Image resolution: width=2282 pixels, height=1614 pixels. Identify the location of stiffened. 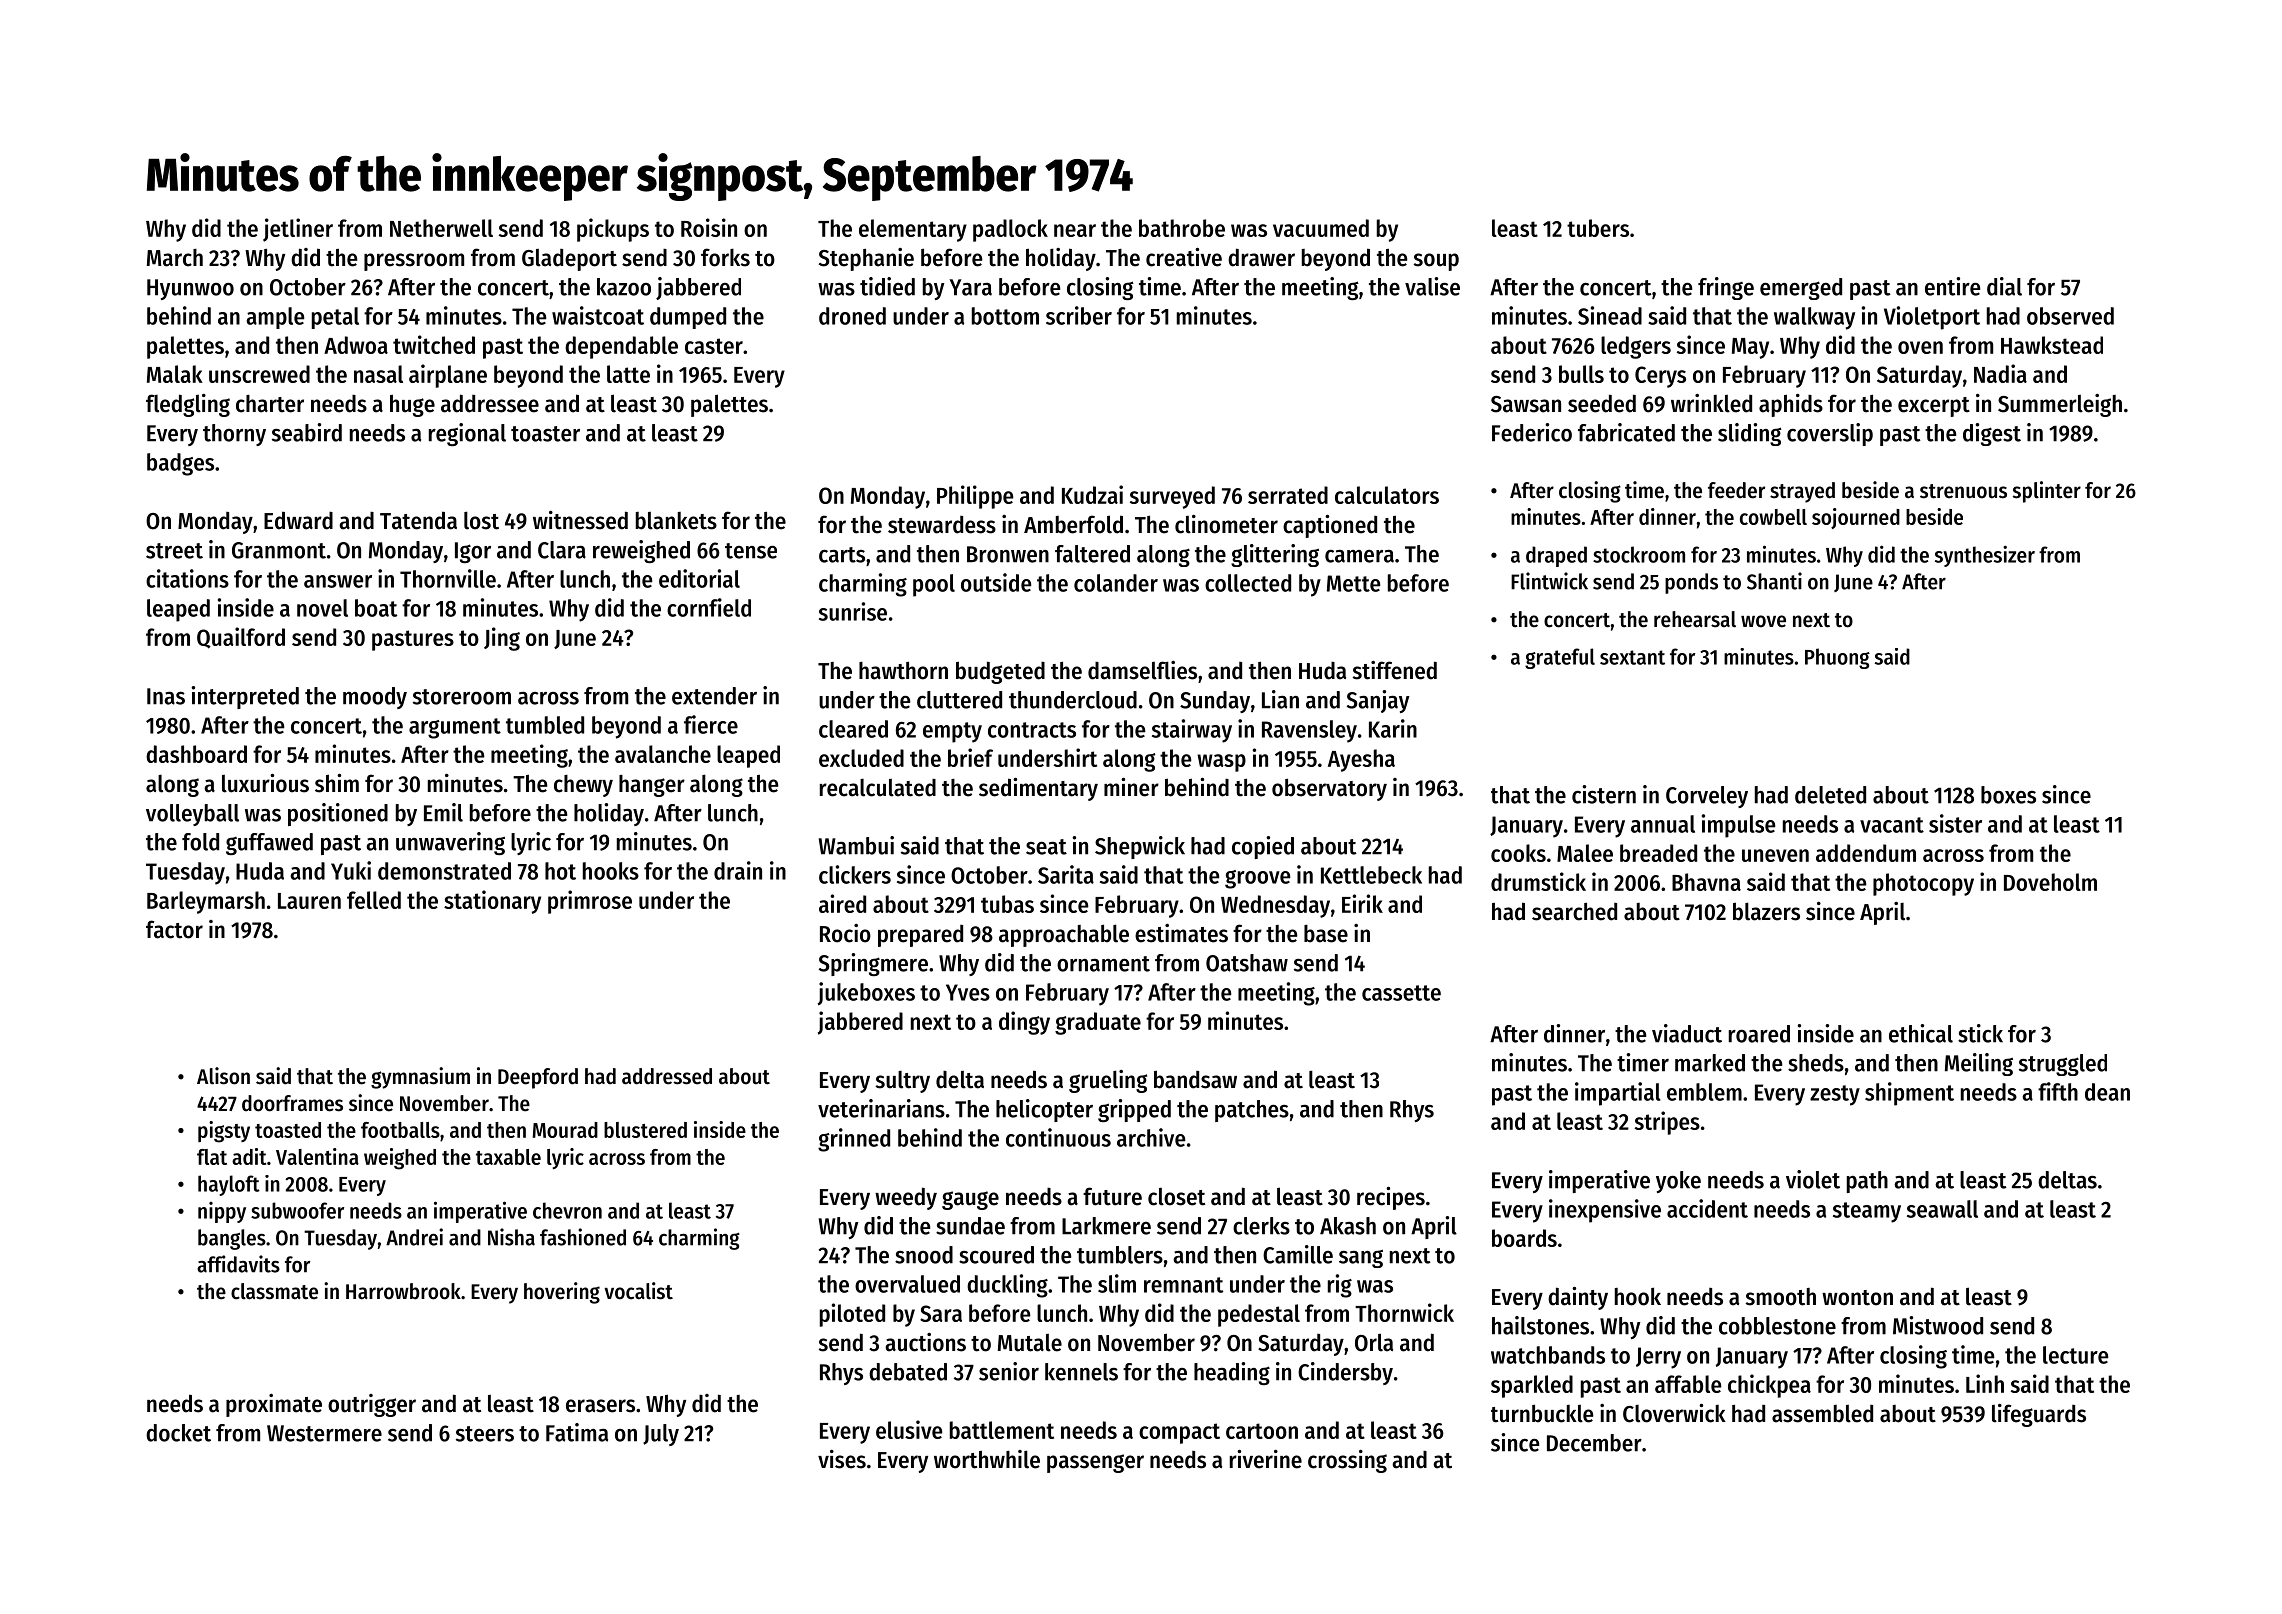
(1395, 670).
